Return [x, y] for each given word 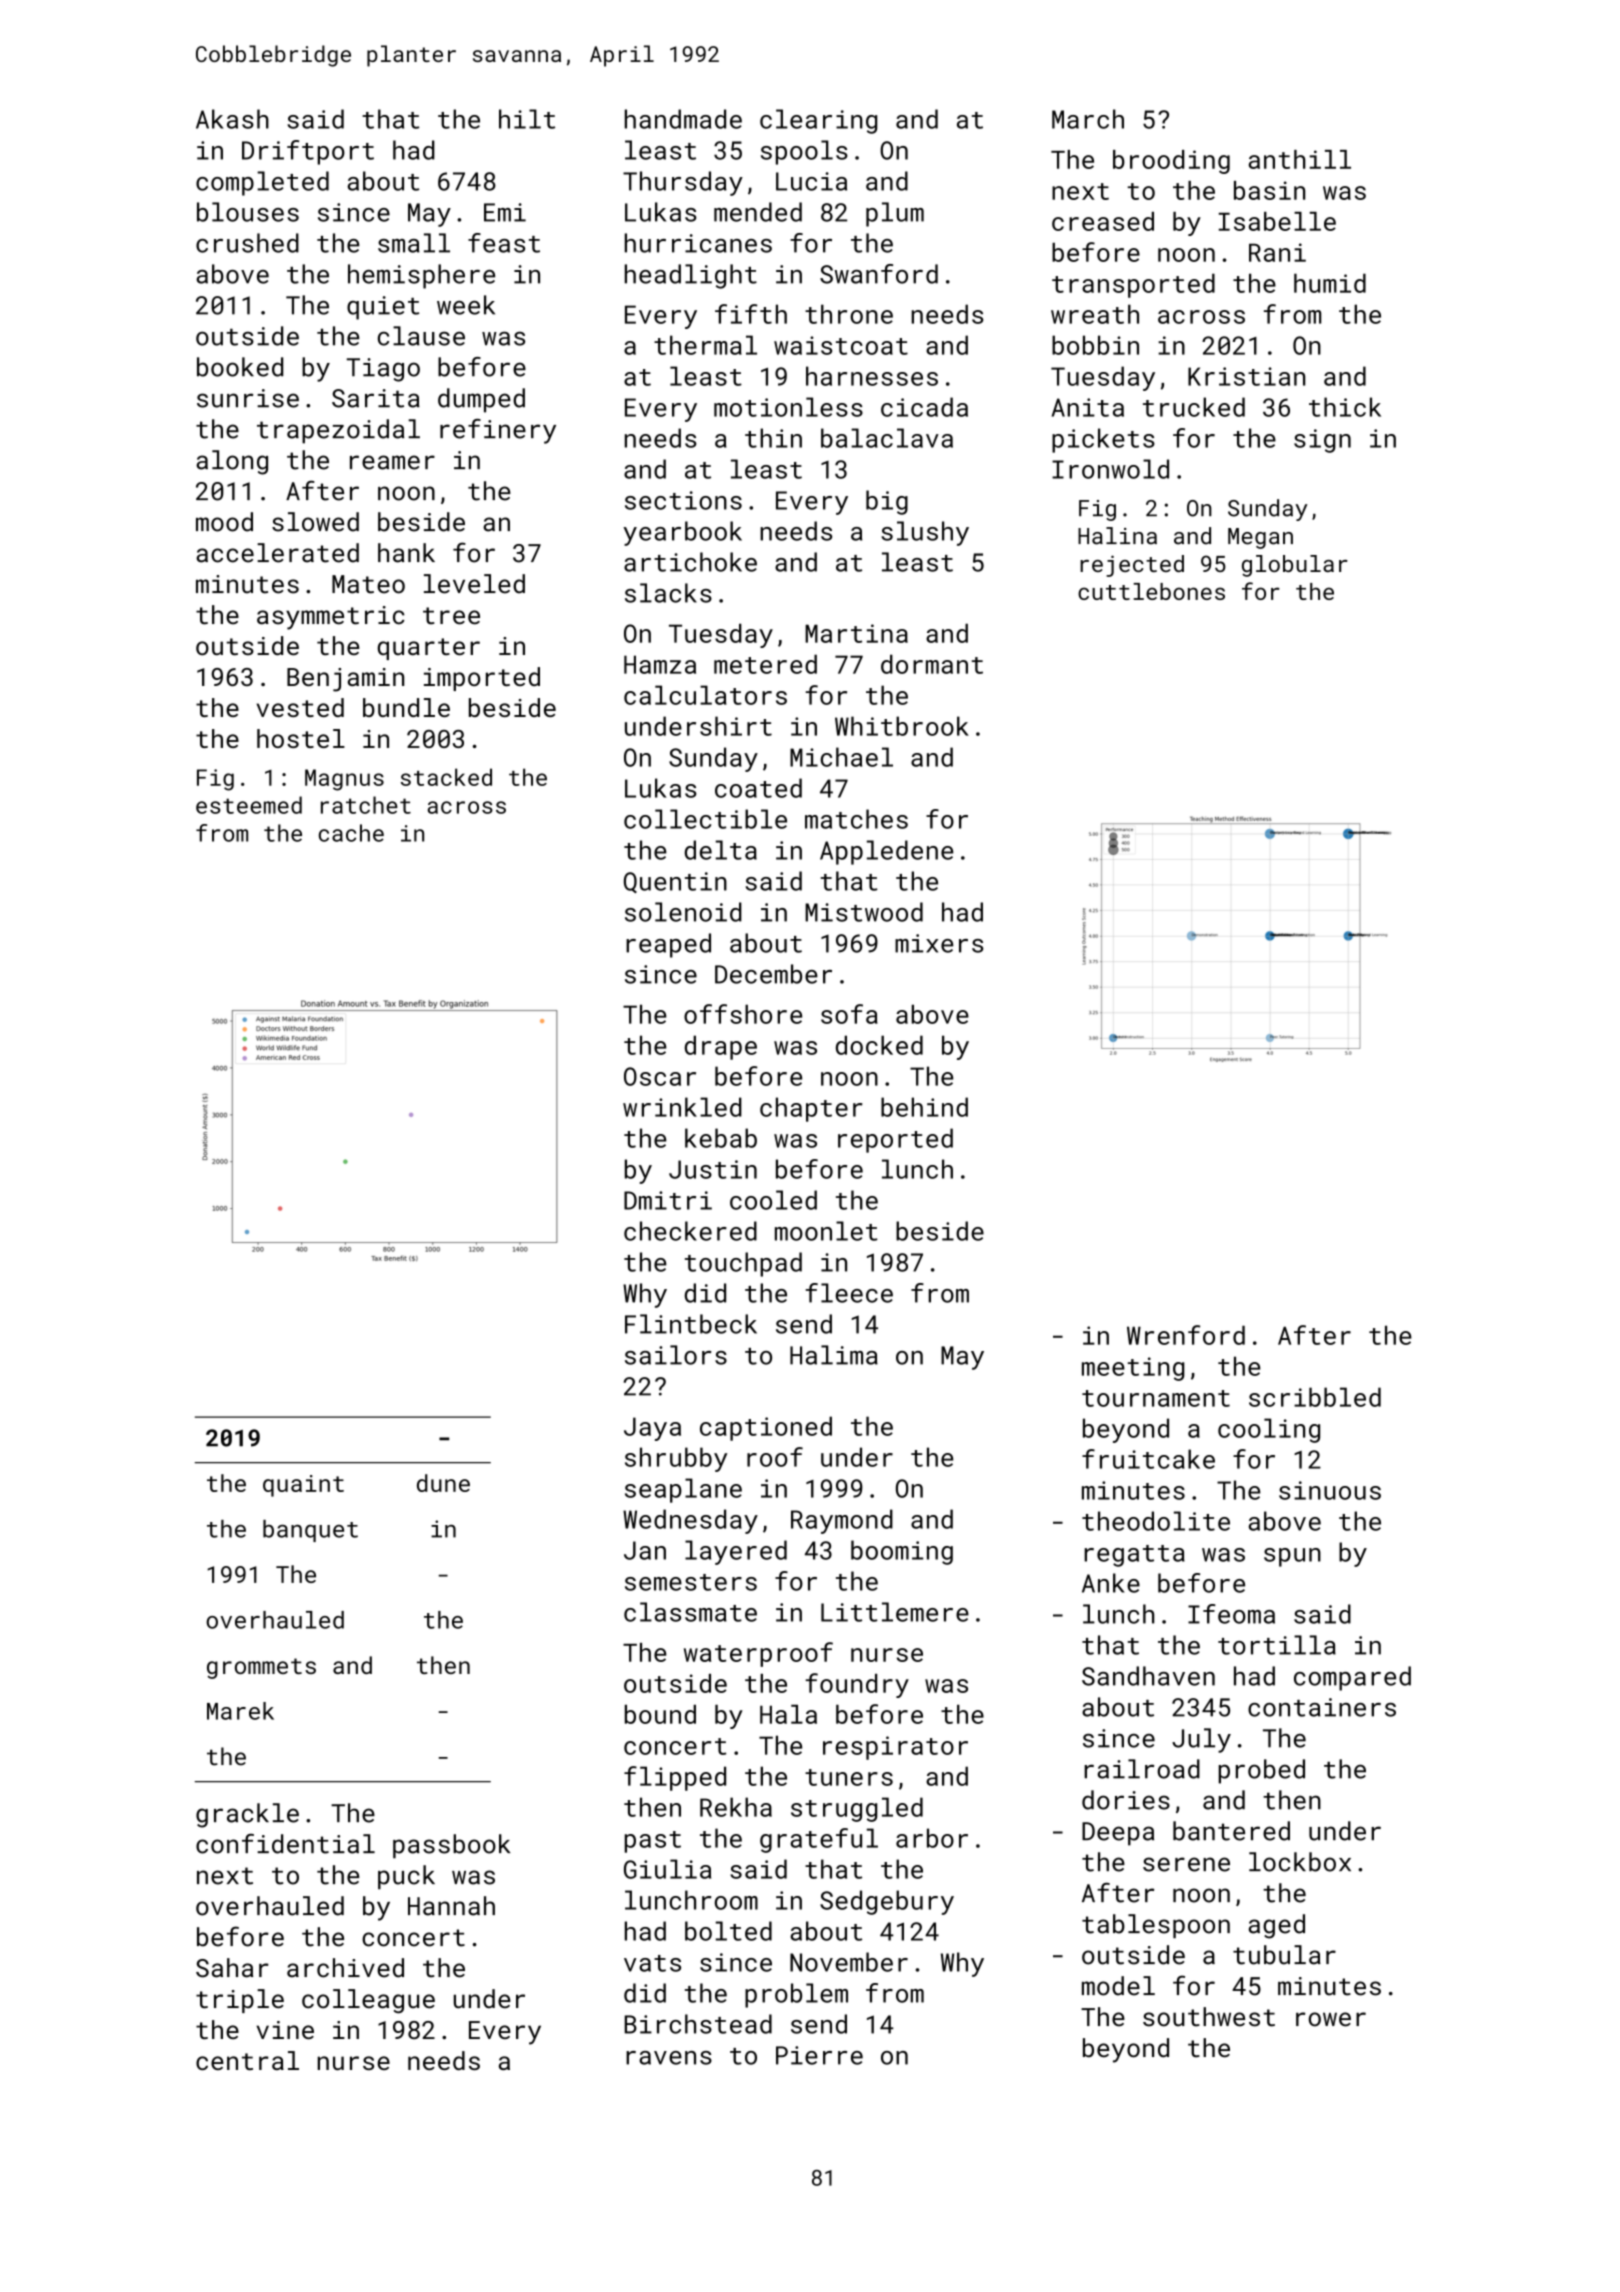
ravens [669, 2058]
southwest [1209, 2017]
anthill [1300, 159]
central [247, 2060]
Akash [232, 119]
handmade [683, 119]
